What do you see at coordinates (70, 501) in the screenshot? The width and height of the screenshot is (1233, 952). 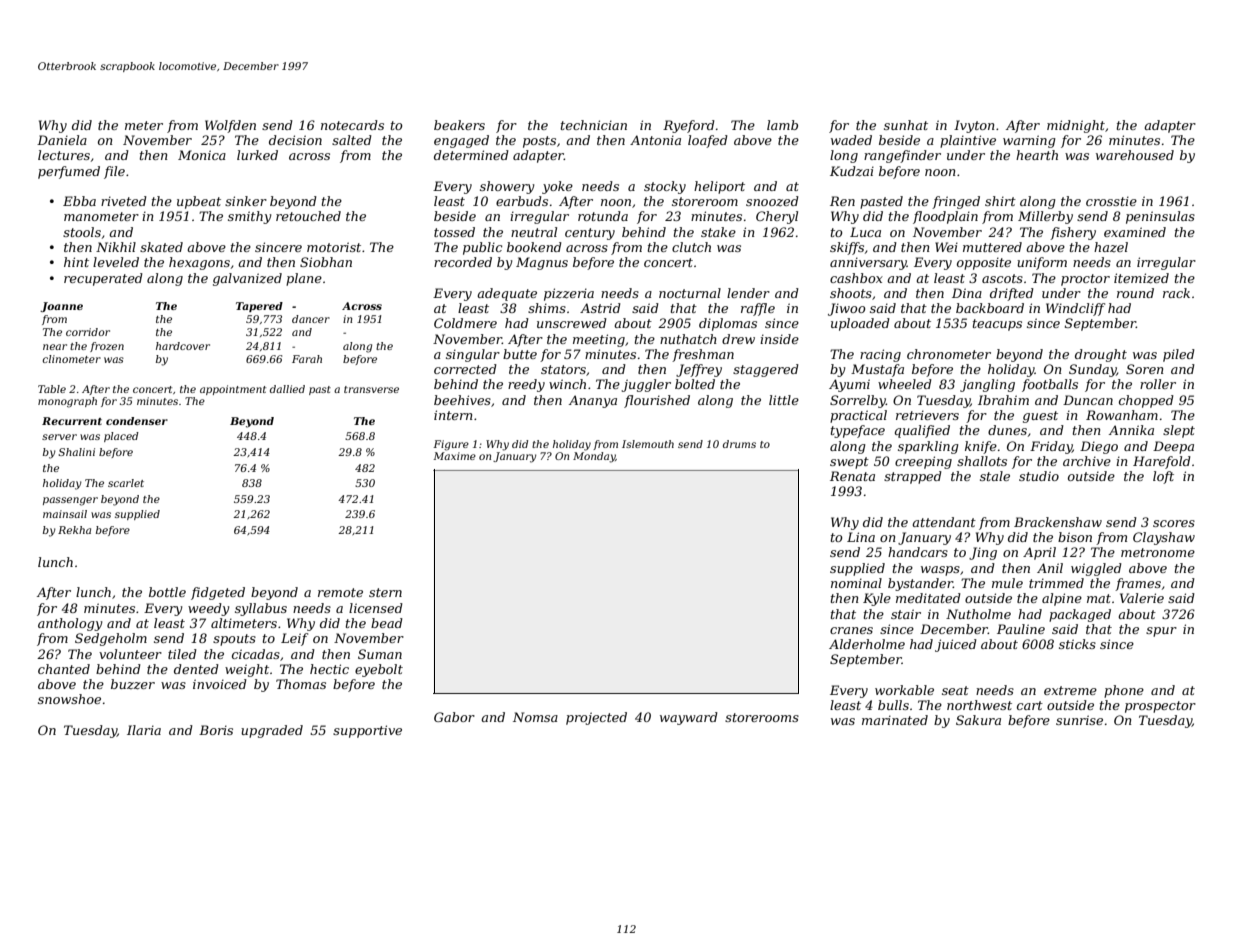 I see `passenger` at bounding box center [70, 501].
